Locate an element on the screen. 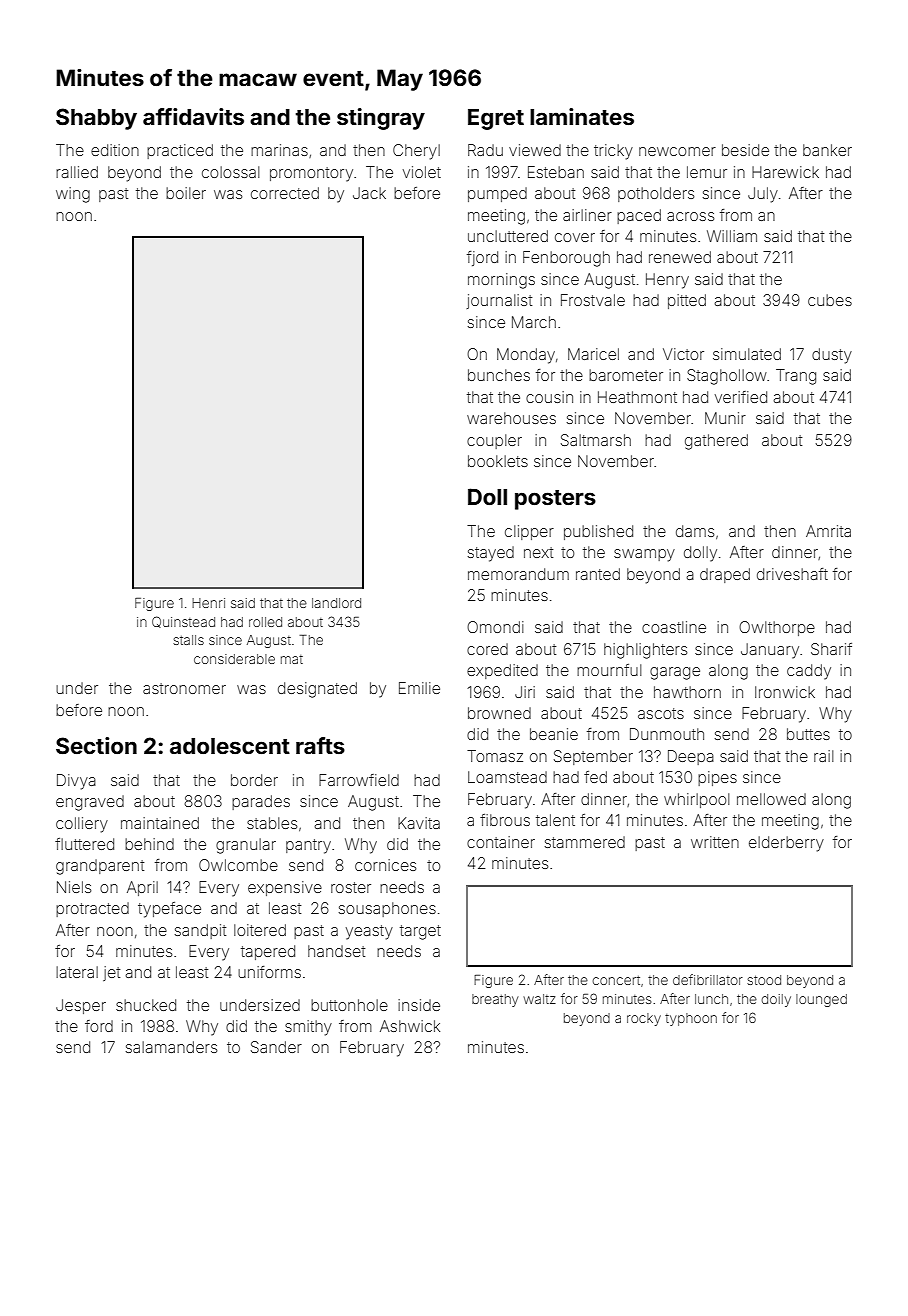  stayed is located at coordinates (491, 554).
